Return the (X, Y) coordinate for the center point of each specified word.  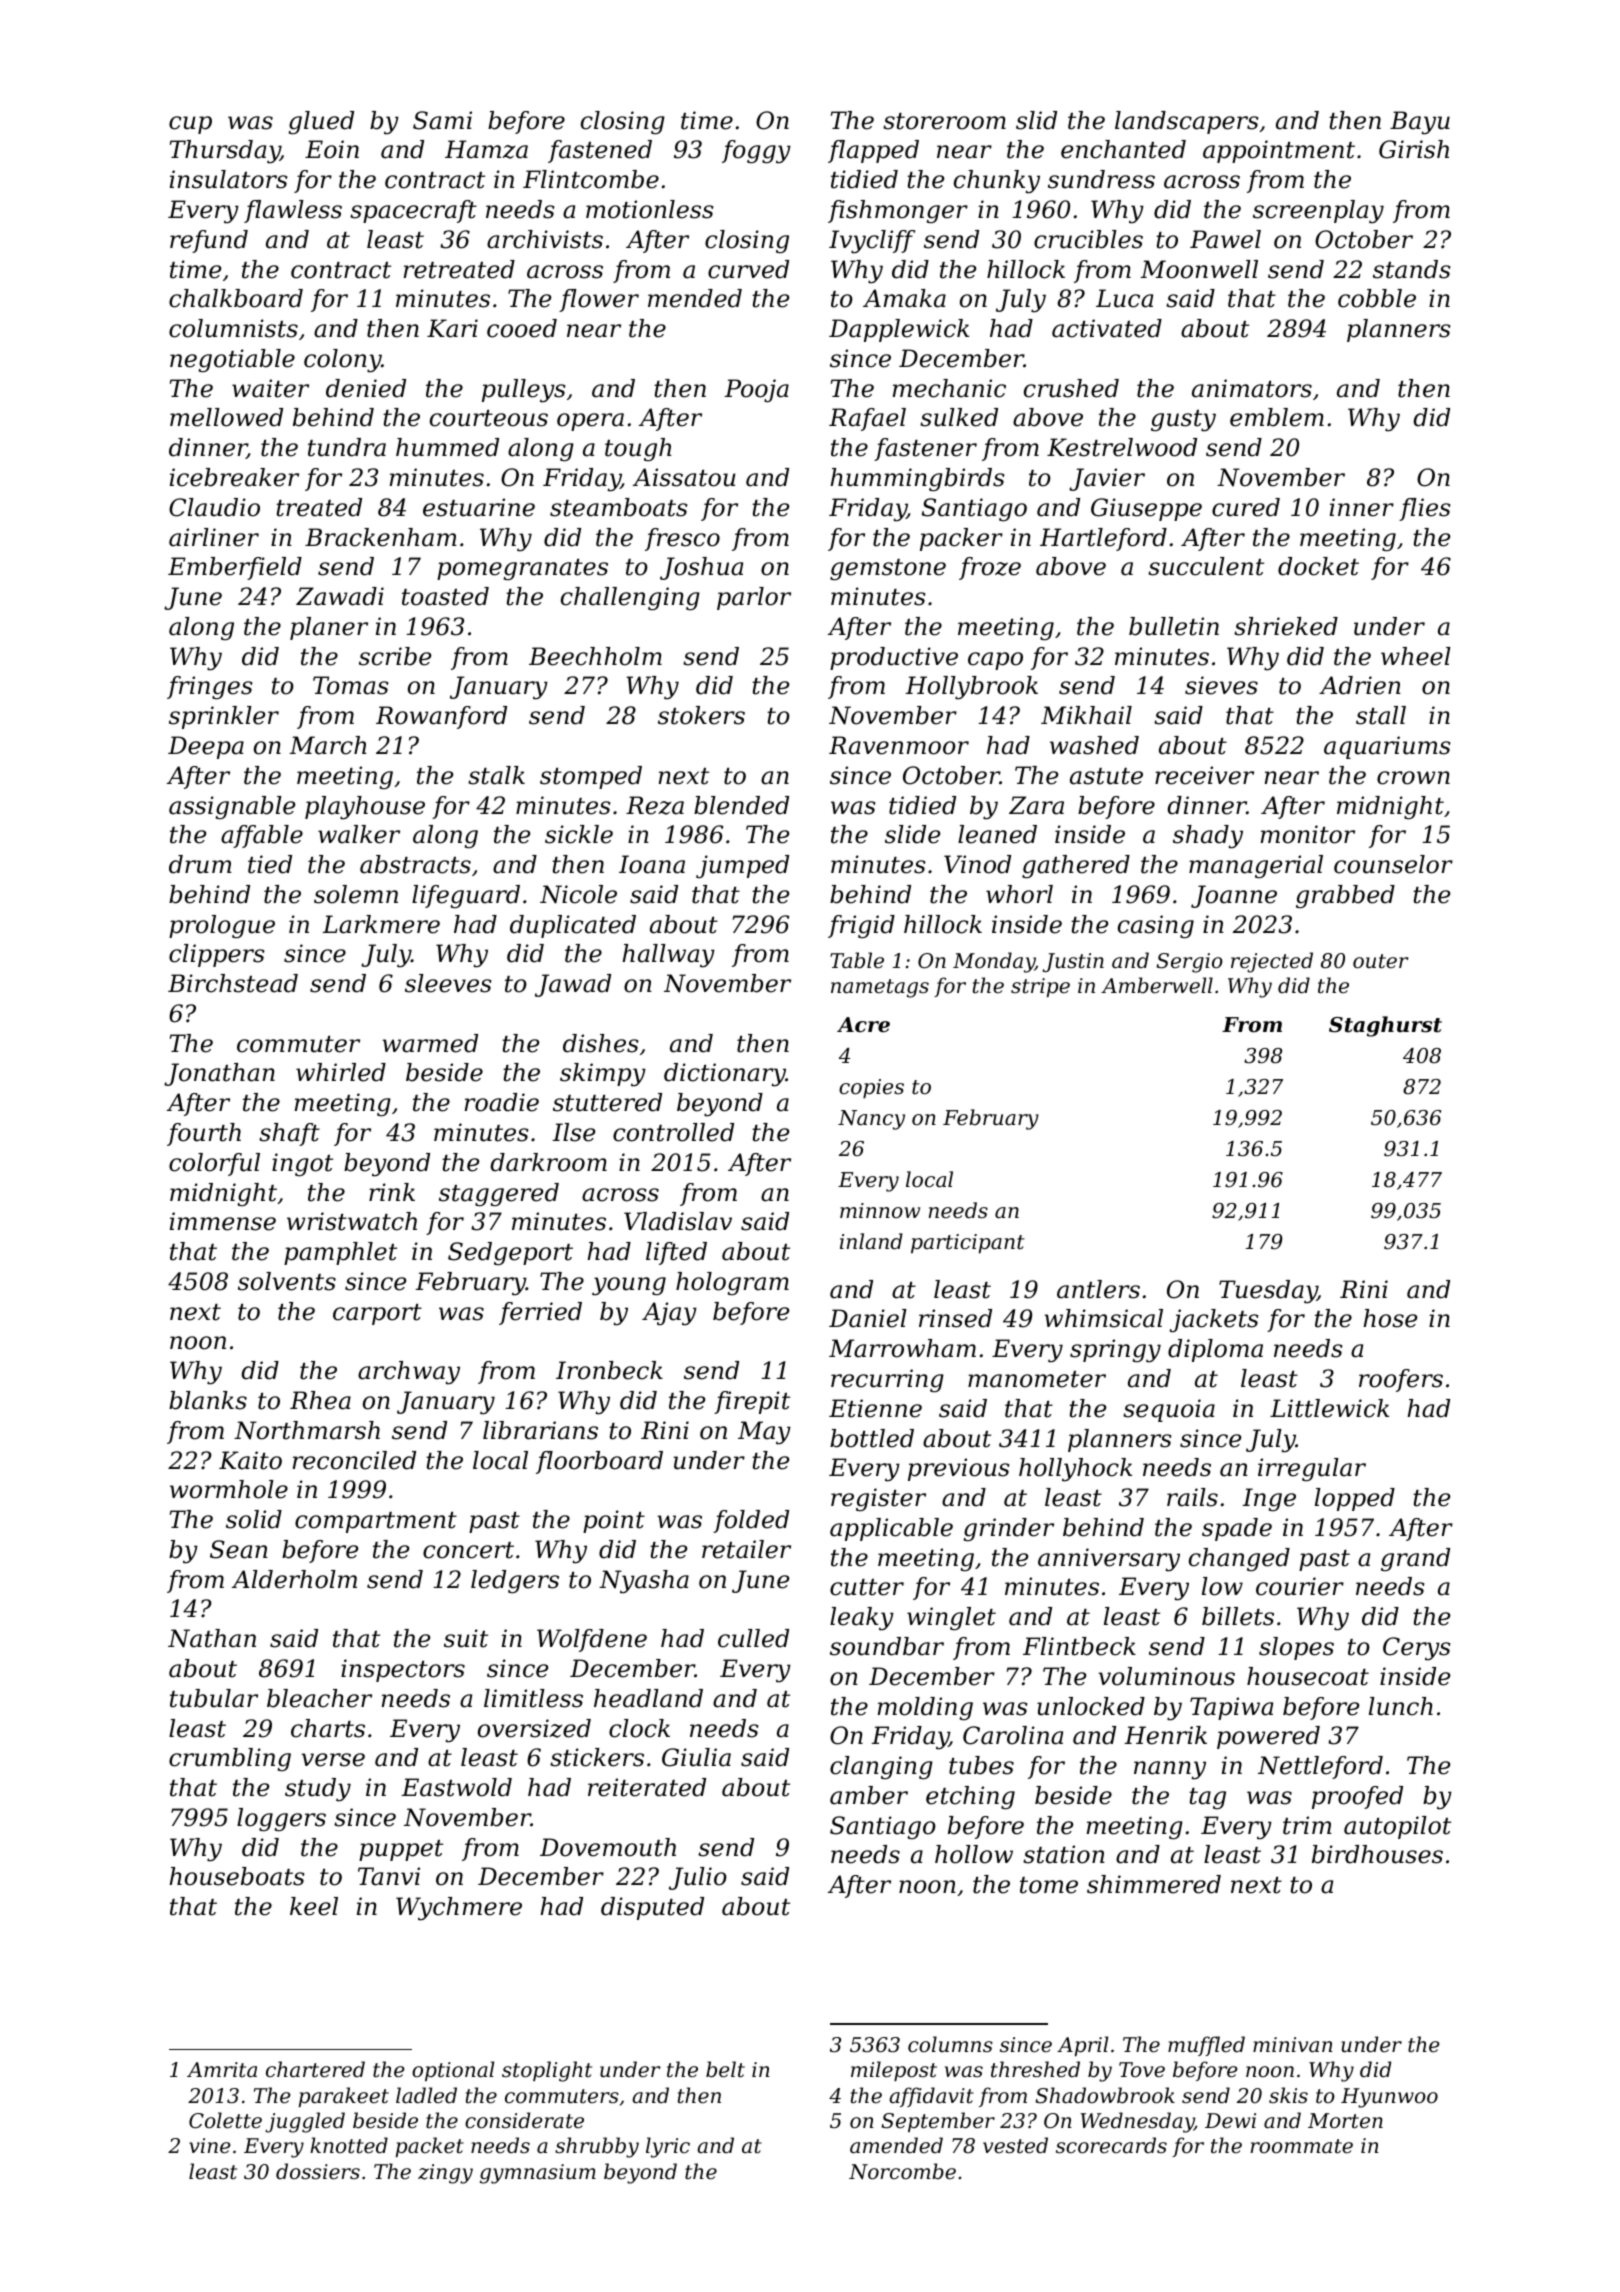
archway (409, 1373)
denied (366, 388)
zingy (445, 2174)
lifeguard (466, 896)
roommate (1302, 2146)
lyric (668, 2147)
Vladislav (678, 1221)
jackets (1214, 1321)
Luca (1124, 298)
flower (599, 300)
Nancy (871, 1120)
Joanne (1234, 896)
